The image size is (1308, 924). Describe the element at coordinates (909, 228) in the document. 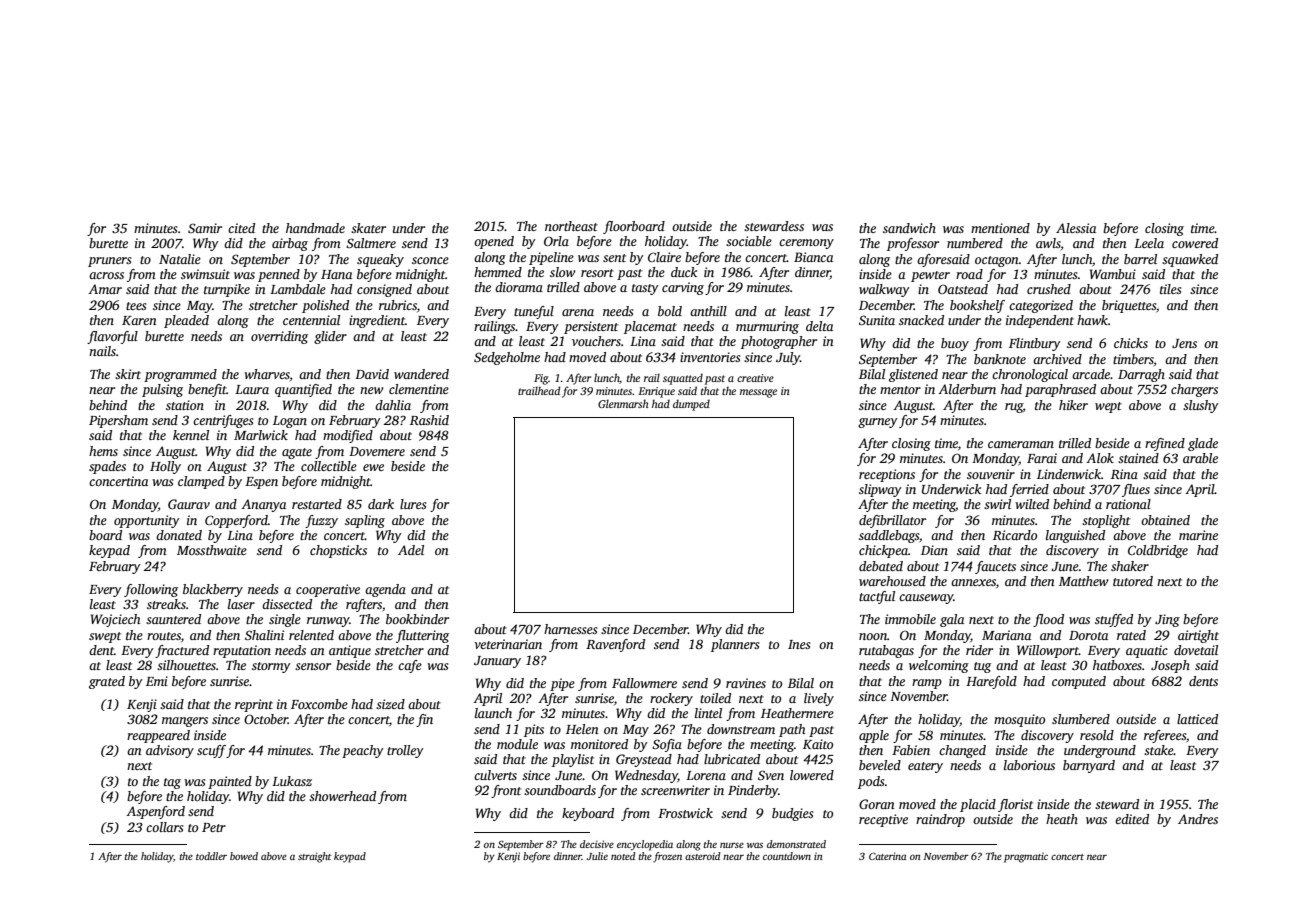

I see `sandwich` at that location.
